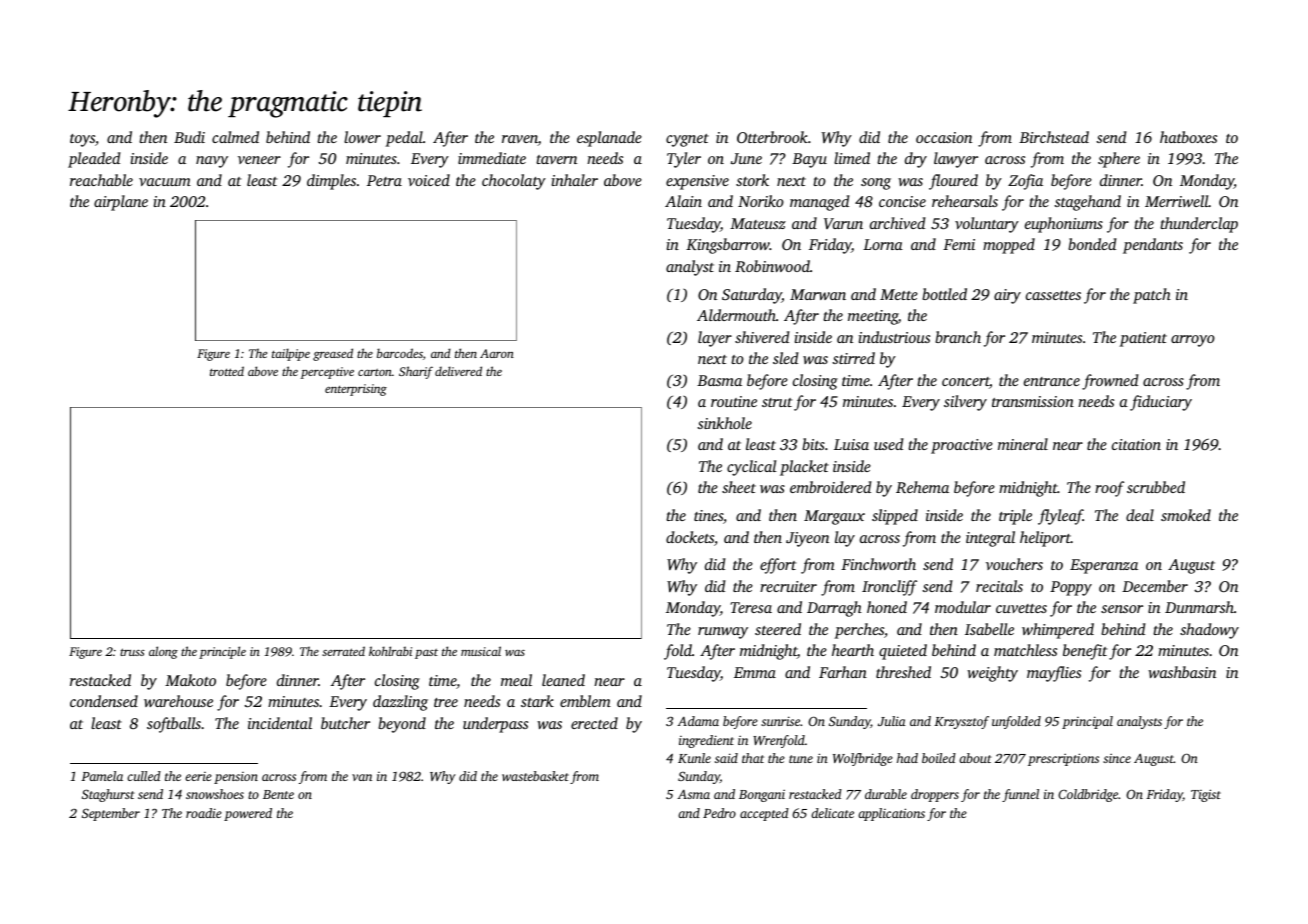  What do you see at coordinates (764, 814) in the screenshot?
I see `accepted` at bounding box center [764, 814].
